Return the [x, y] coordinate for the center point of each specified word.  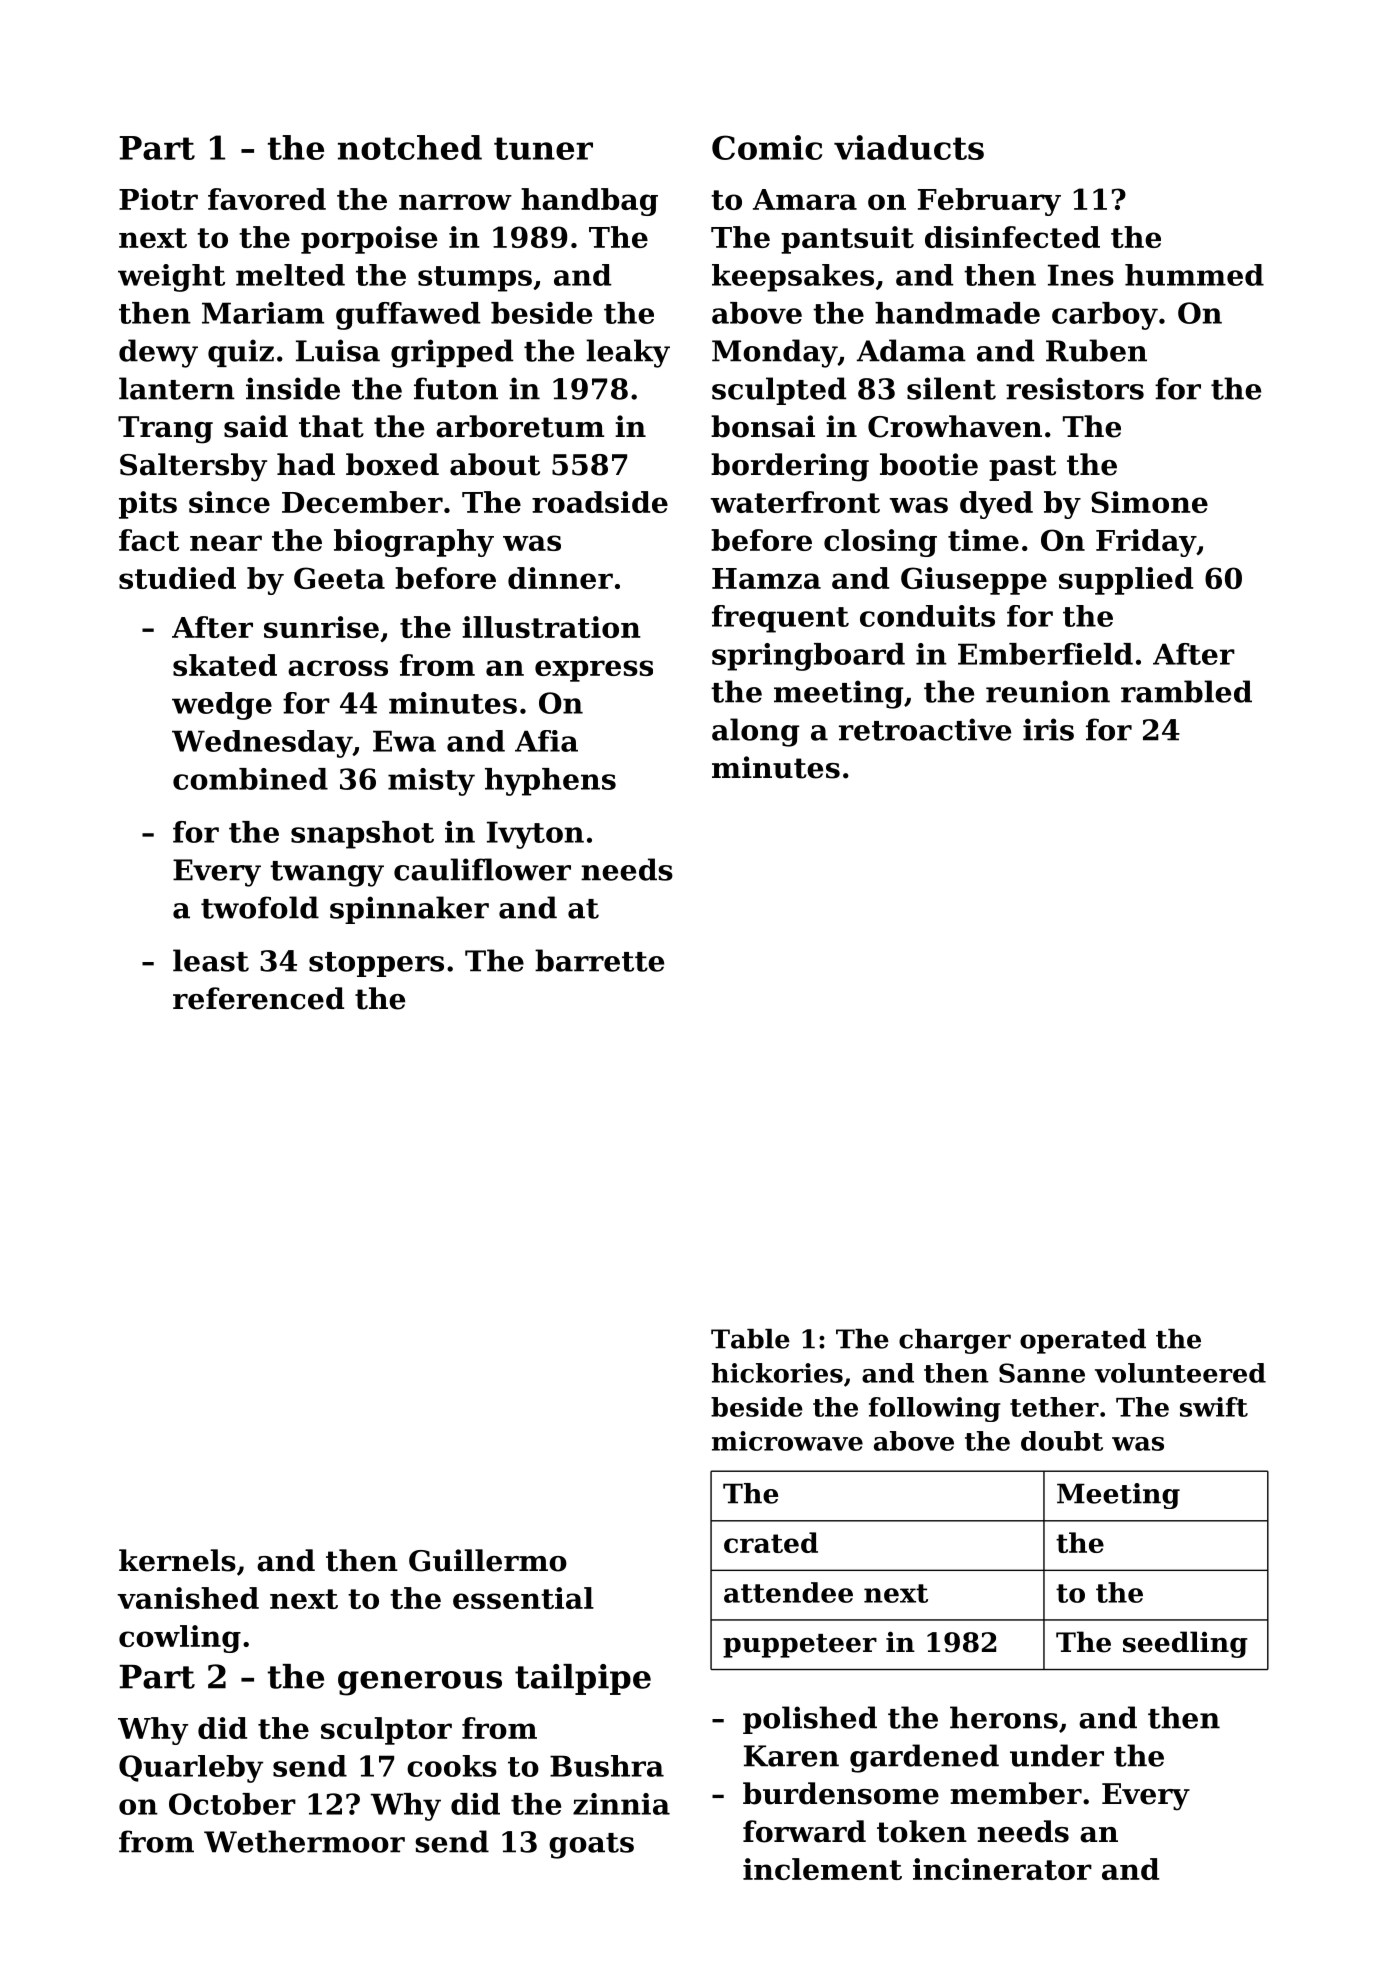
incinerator [1002, 1869]
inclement [822, 1869]
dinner [560, 578]
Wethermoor [304, 1841]
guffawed [408, 316]
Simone [1149, 502]
